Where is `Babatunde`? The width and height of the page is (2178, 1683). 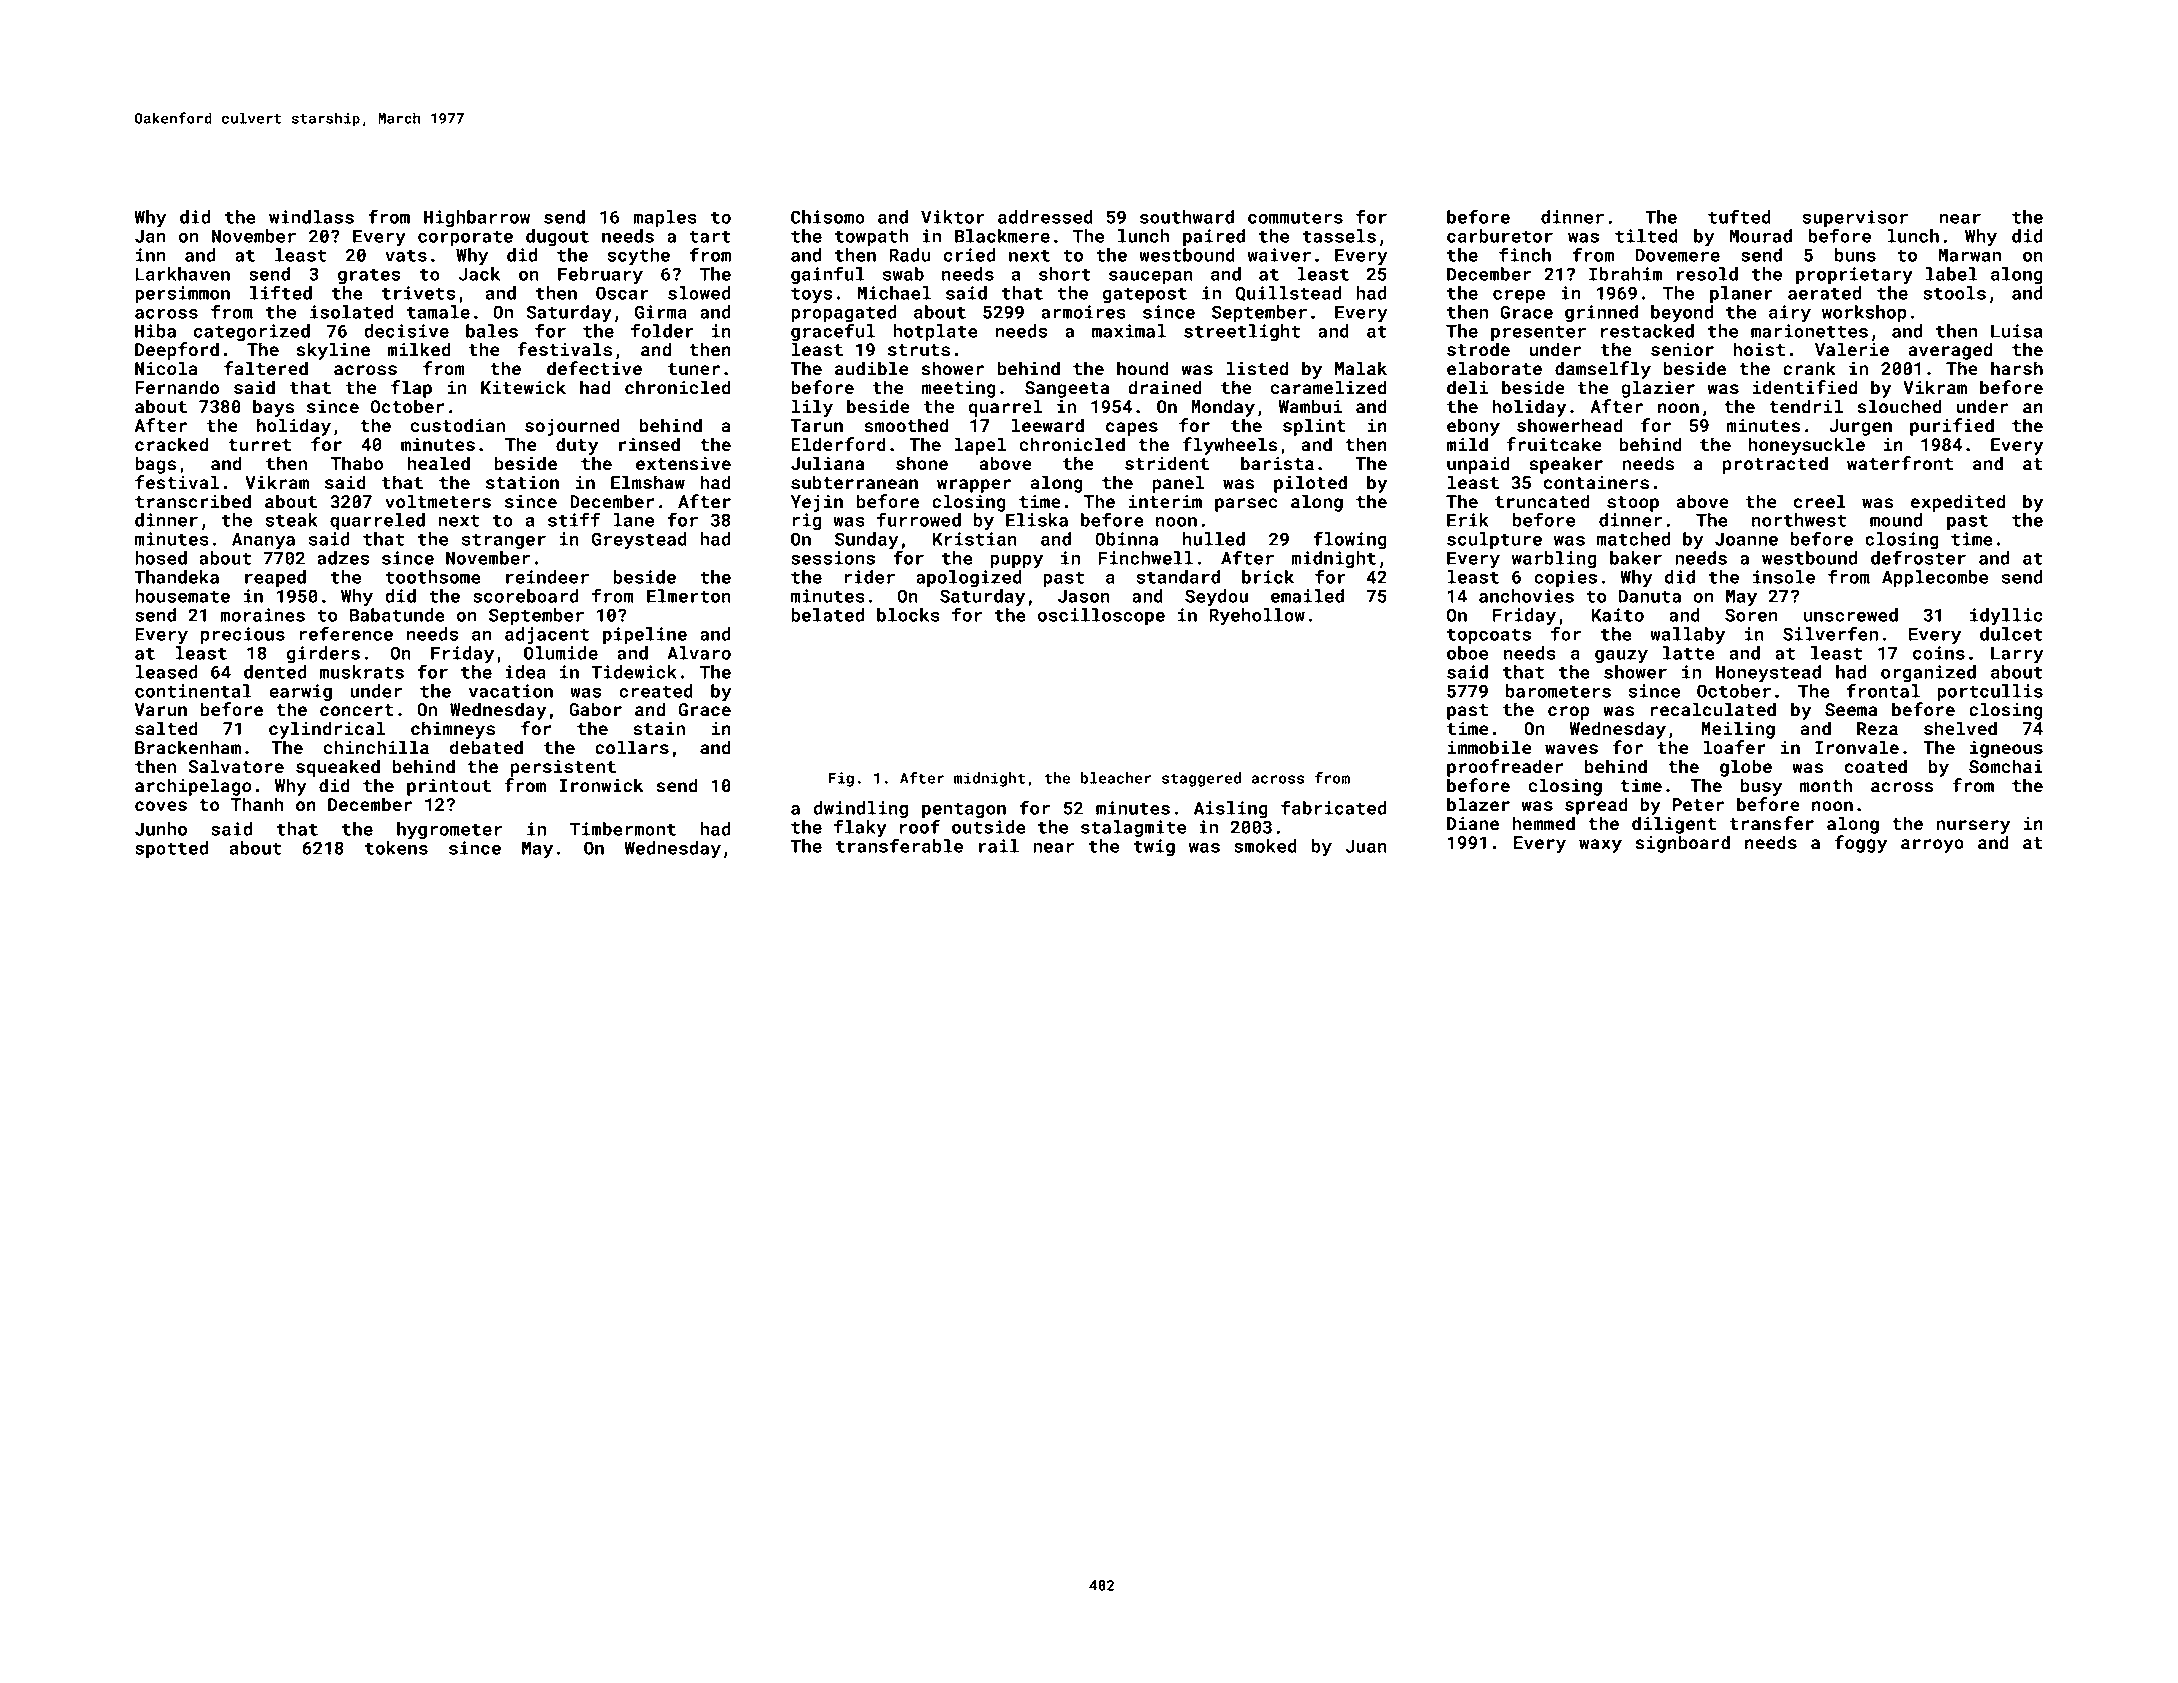
Babatunde is located at coordinates (397, 615).
